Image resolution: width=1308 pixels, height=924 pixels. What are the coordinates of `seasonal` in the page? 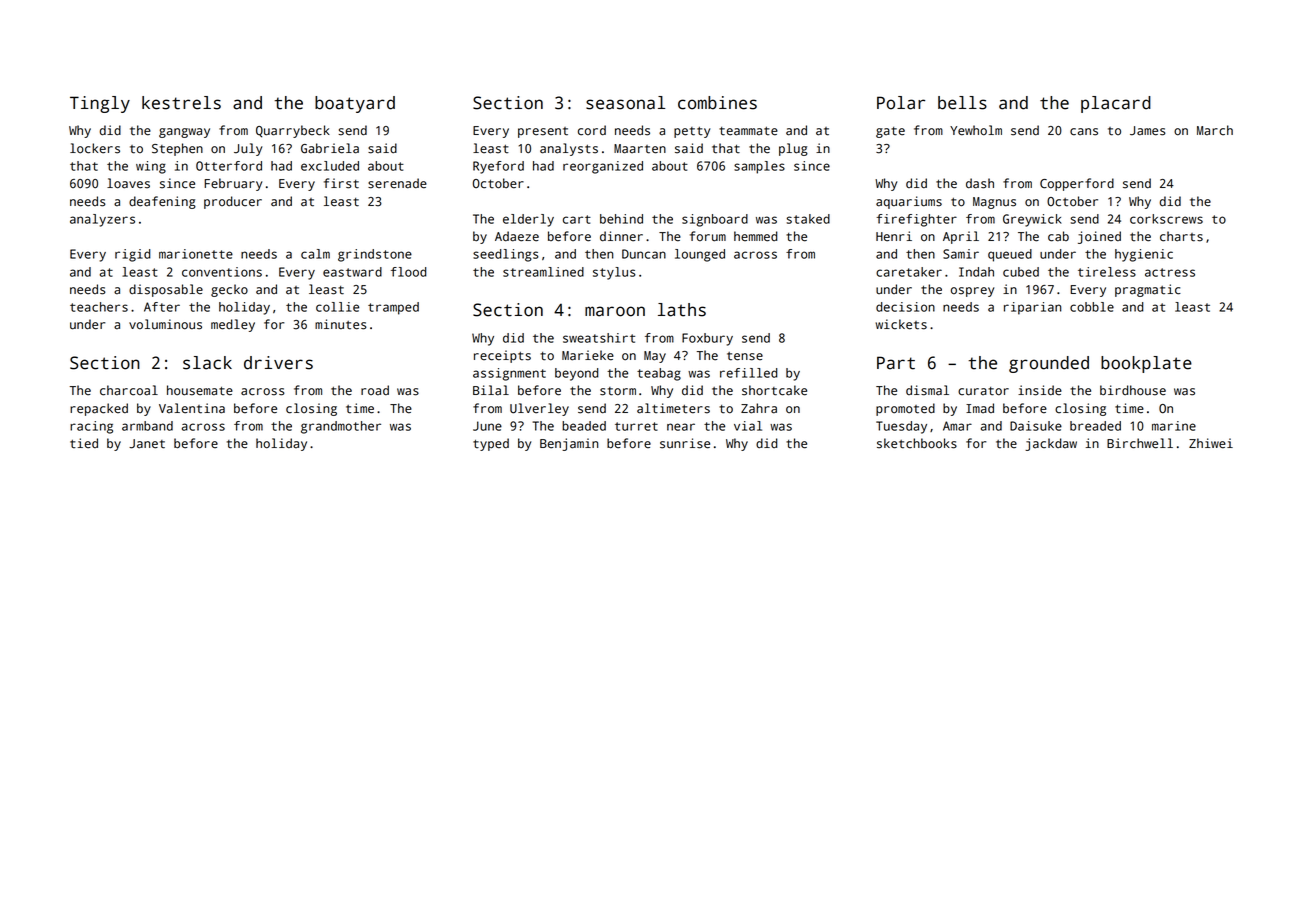 It's located at (625, 103).
